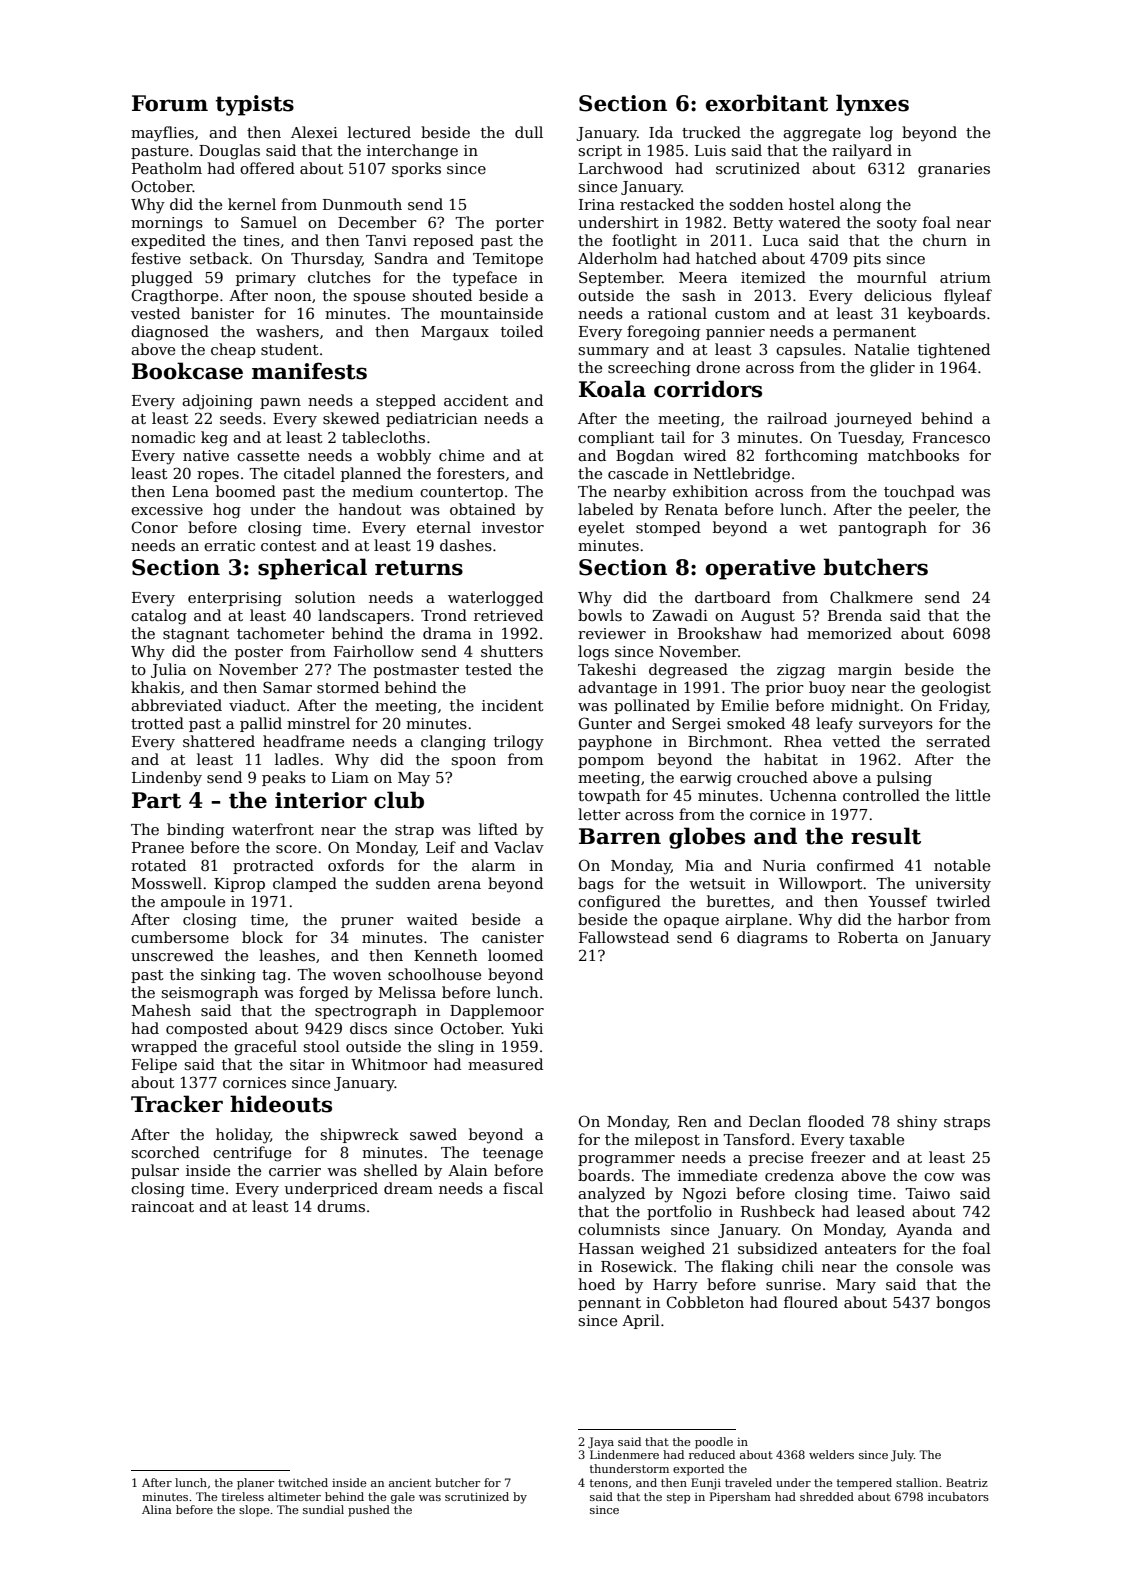 This screenshot has height=1586, width=1122. What do you see at coordinates (158, 865) in the screenshot?
I see `rotated` at bounding box center [158, 865].
